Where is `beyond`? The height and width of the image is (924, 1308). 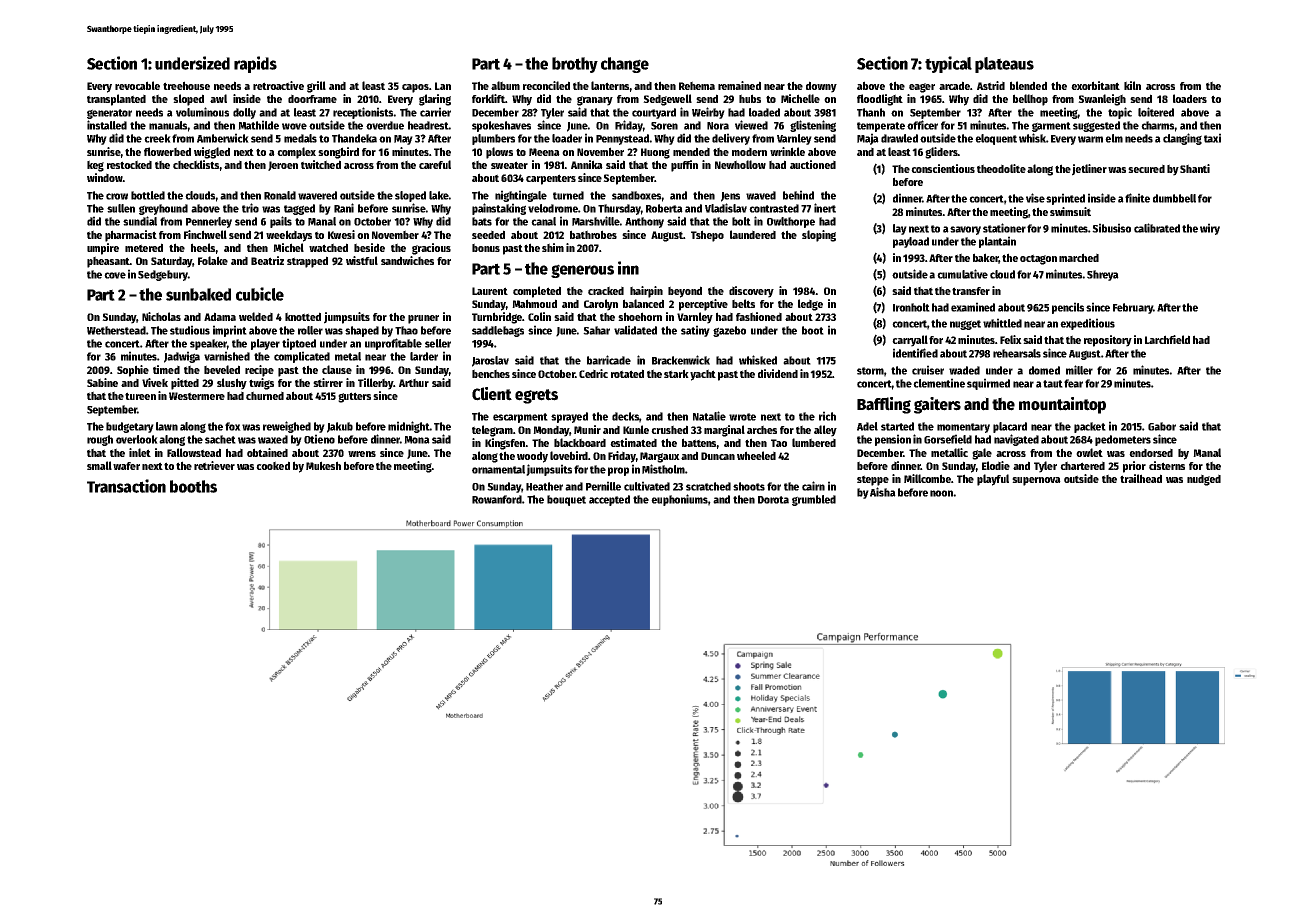 beyond is located at coordinates (685, 292).
